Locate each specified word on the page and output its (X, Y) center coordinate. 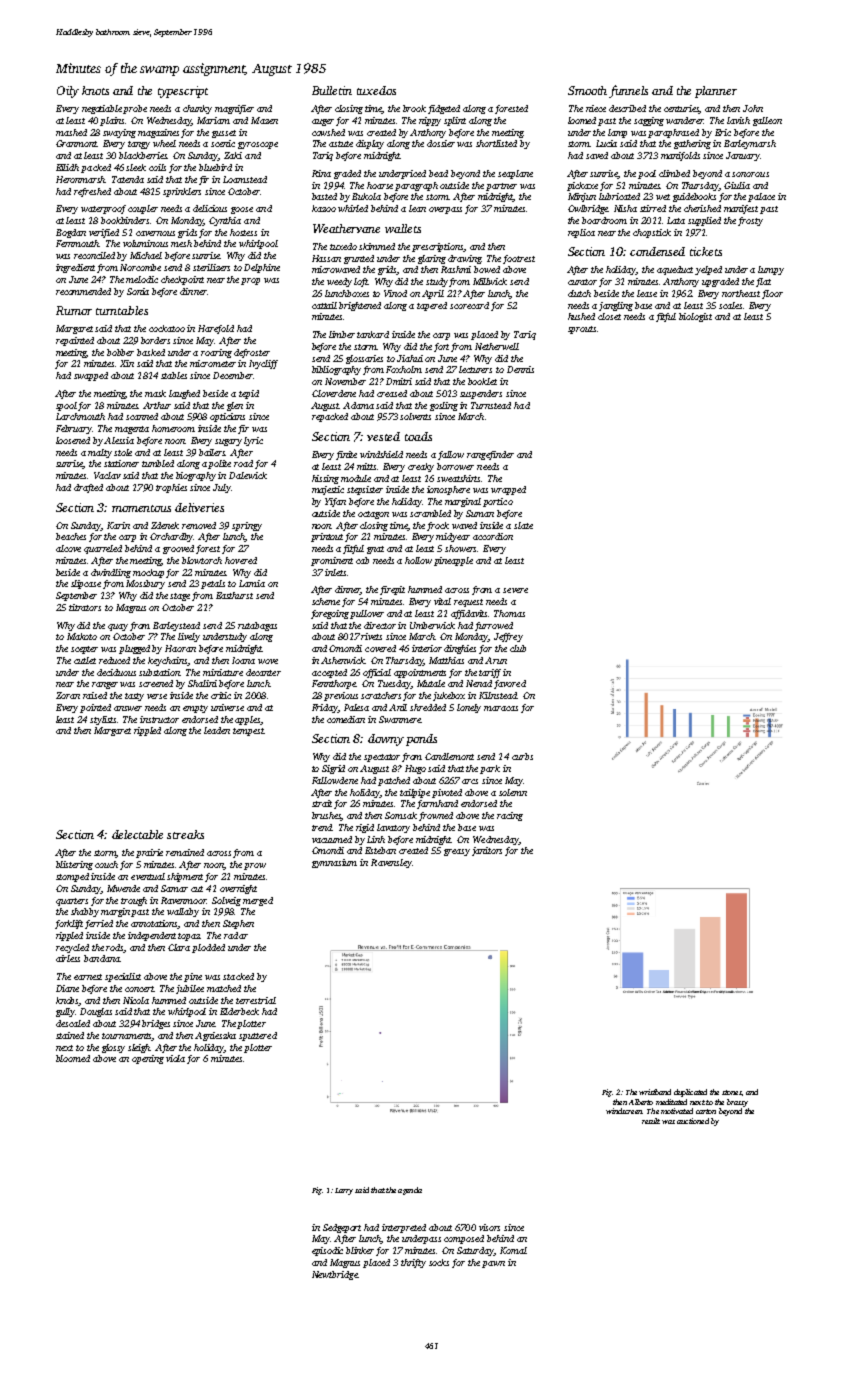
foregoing (331, 614)
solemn (513, 792)
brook (414, 108)
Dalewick (248, 475)
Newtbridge (335, 1275)
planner (716, 92)
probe (135, 109)
